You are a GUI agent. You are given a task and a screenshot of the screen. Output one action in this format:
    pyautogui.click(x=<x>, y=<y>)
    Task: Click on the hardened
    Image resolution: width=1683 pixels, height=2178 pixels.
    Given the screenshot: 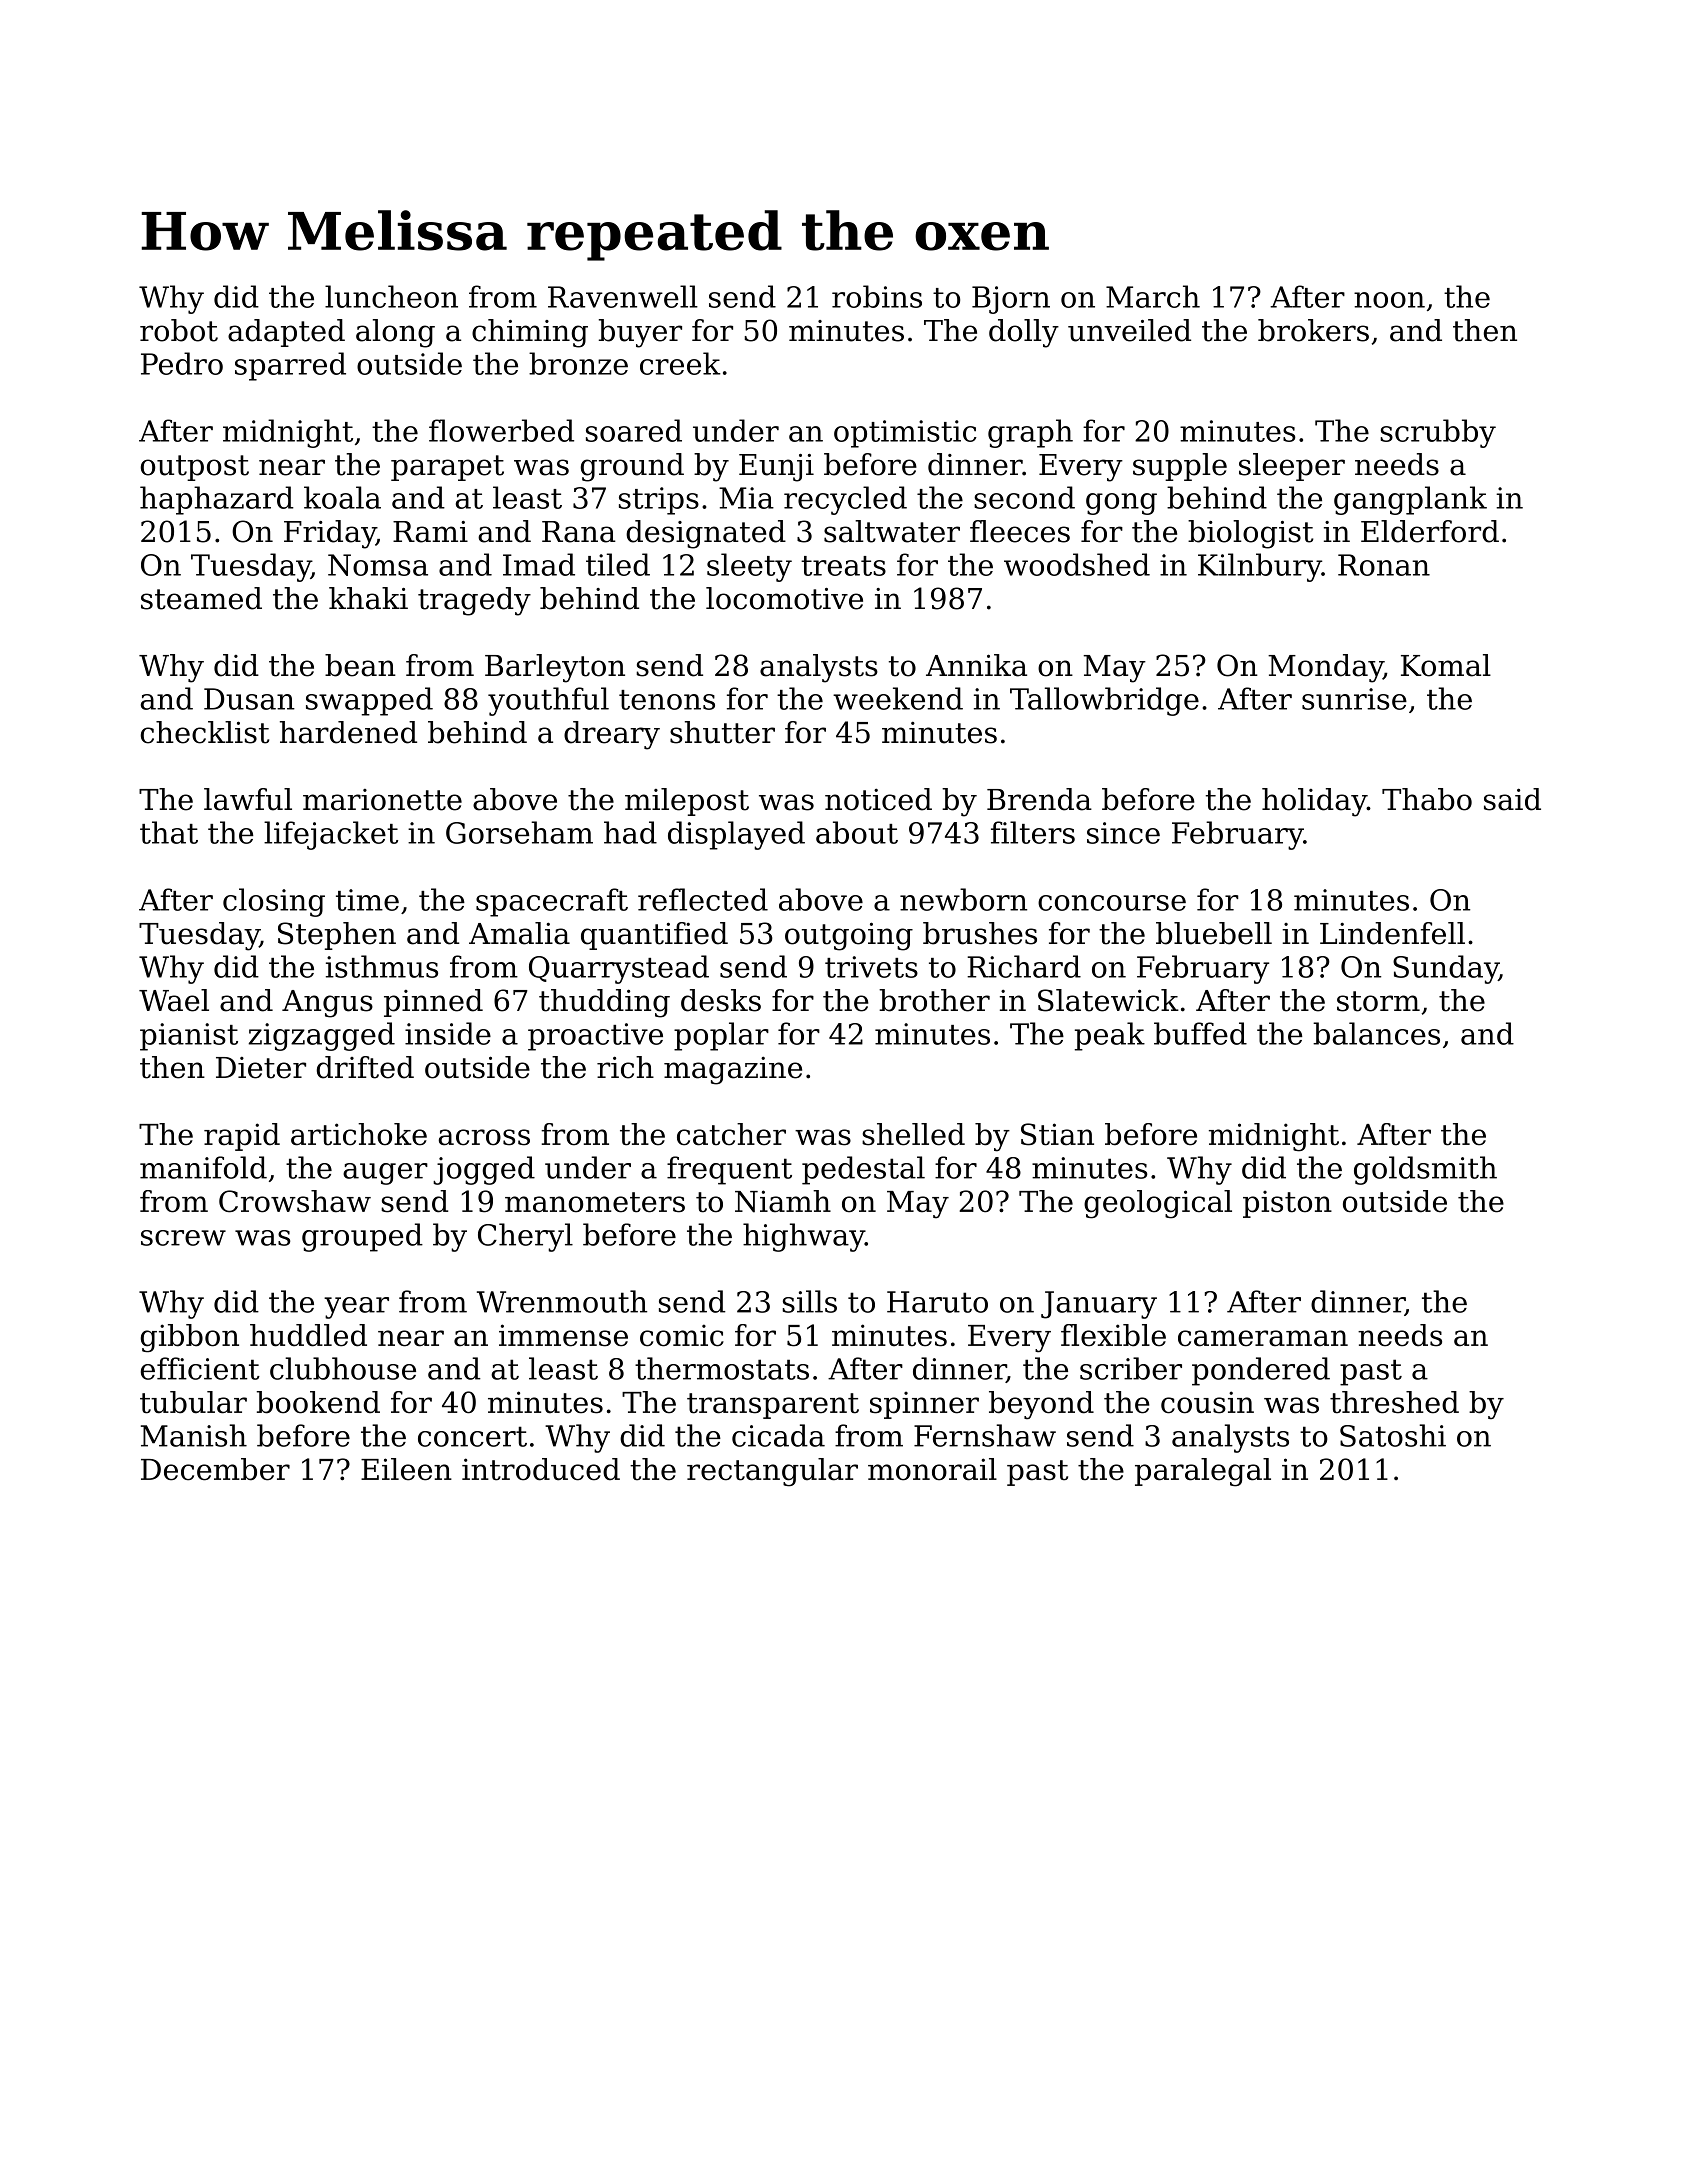 What is the action you would take?
    pyautogui.click(x=348, y=732)
